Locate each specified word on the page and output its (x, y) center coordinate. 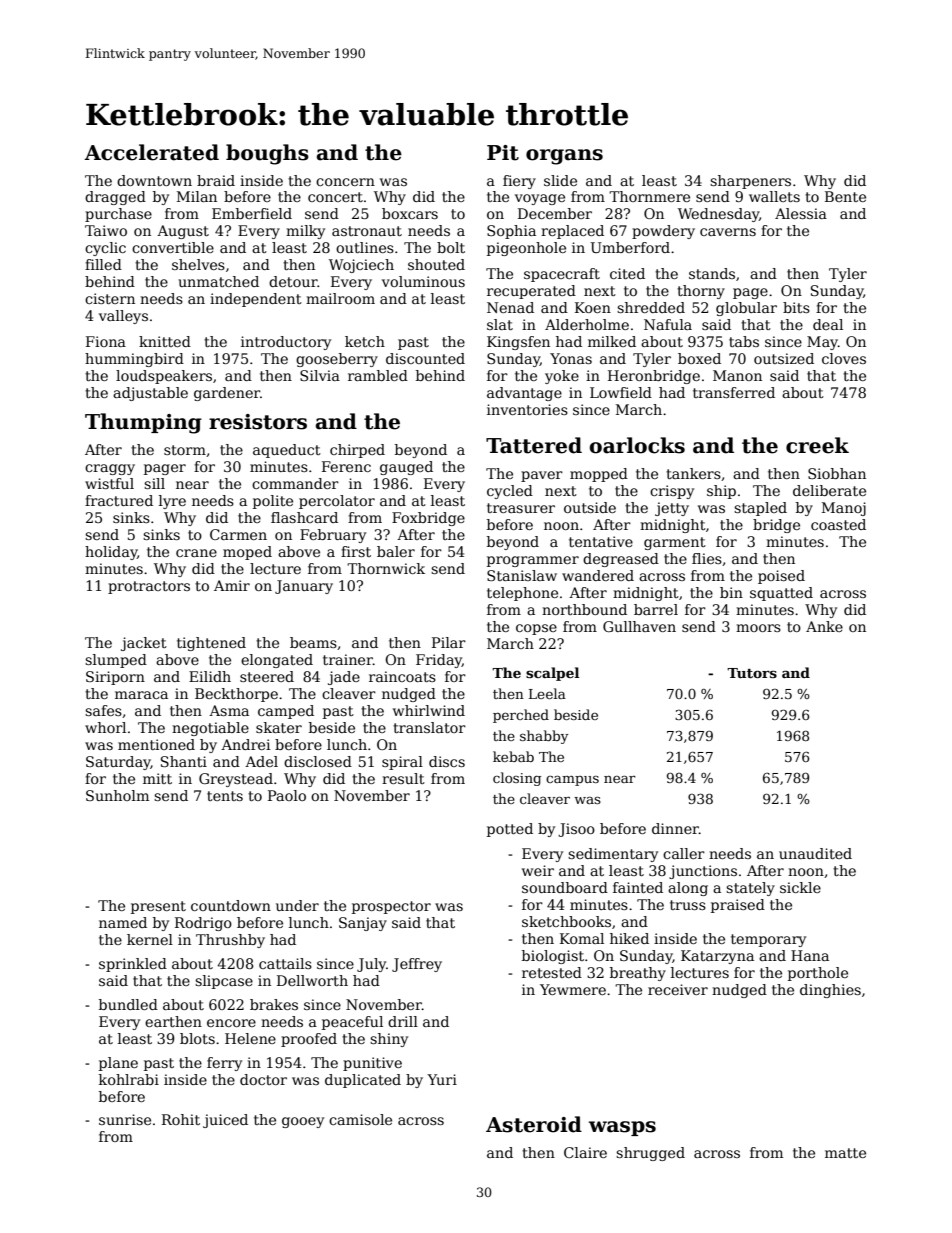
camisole (360, 1119)
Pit (503, 153)
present (158, 907)
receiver (678, 989)
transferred (734, 392)
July (371, 965)
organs (564, 157)
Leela (547, 693)
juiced (225, 1121)
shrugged (650, 1154)
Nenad (510, 307)
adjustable (150, 394)
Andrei (245, 744)
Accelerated (151, 152)
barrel (656, 609)
